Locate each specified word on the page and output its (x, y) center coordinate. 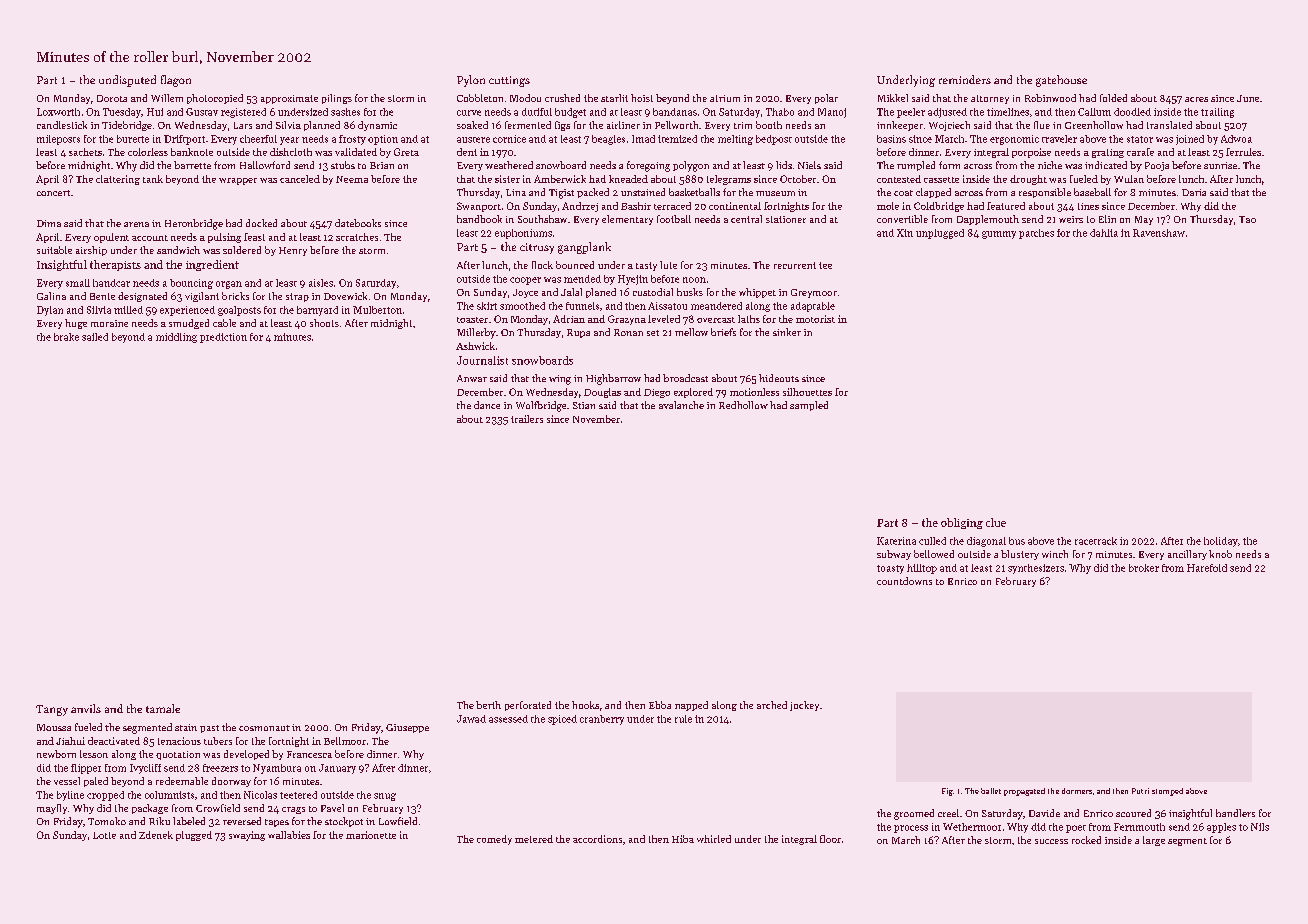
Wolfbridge (541, 406)
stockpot (344, 822)
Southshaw (542, 219)
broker (1144, 568)
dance (487, 405)
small (78, 283)
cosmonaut (264, 728)
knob (1220, 554)
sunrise (1220, 165)
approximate (289, 99)
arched (772, 705)
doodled (1132, 112)
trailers (527, 419)
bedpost (774, 140)
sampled (809, 406)
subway (894, 555)
